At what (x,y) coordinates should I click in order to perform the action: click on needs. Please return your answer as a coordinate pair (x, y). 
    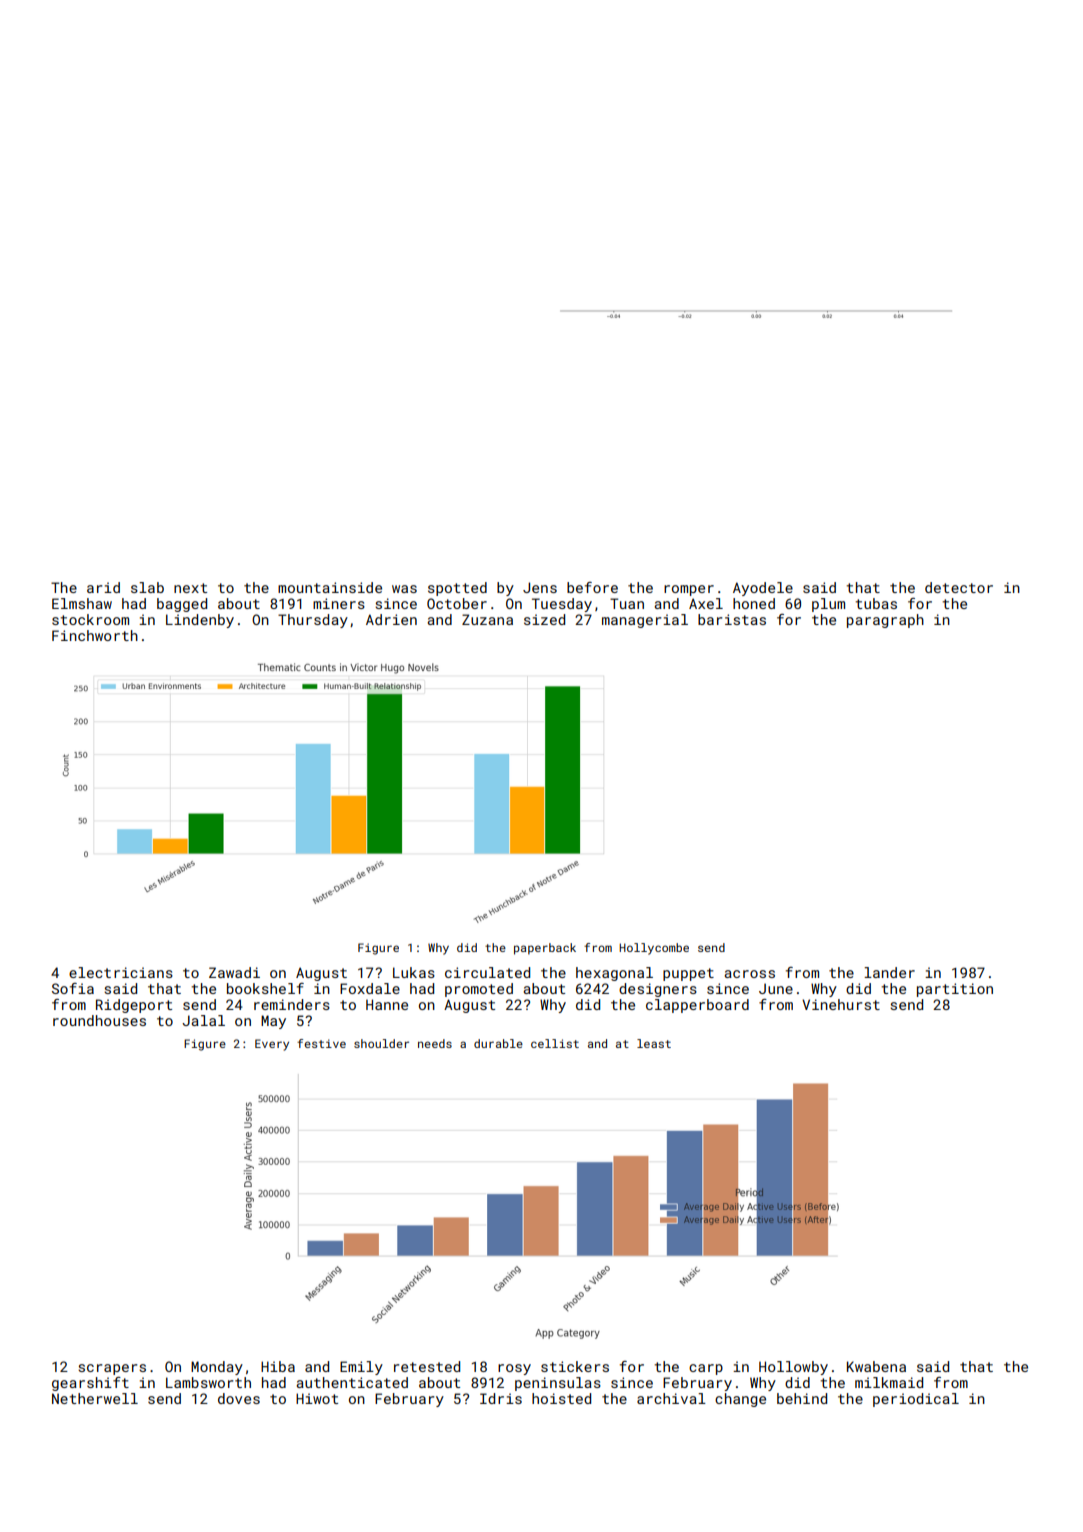
    Looking at the image, I should click on (435, 1043).
